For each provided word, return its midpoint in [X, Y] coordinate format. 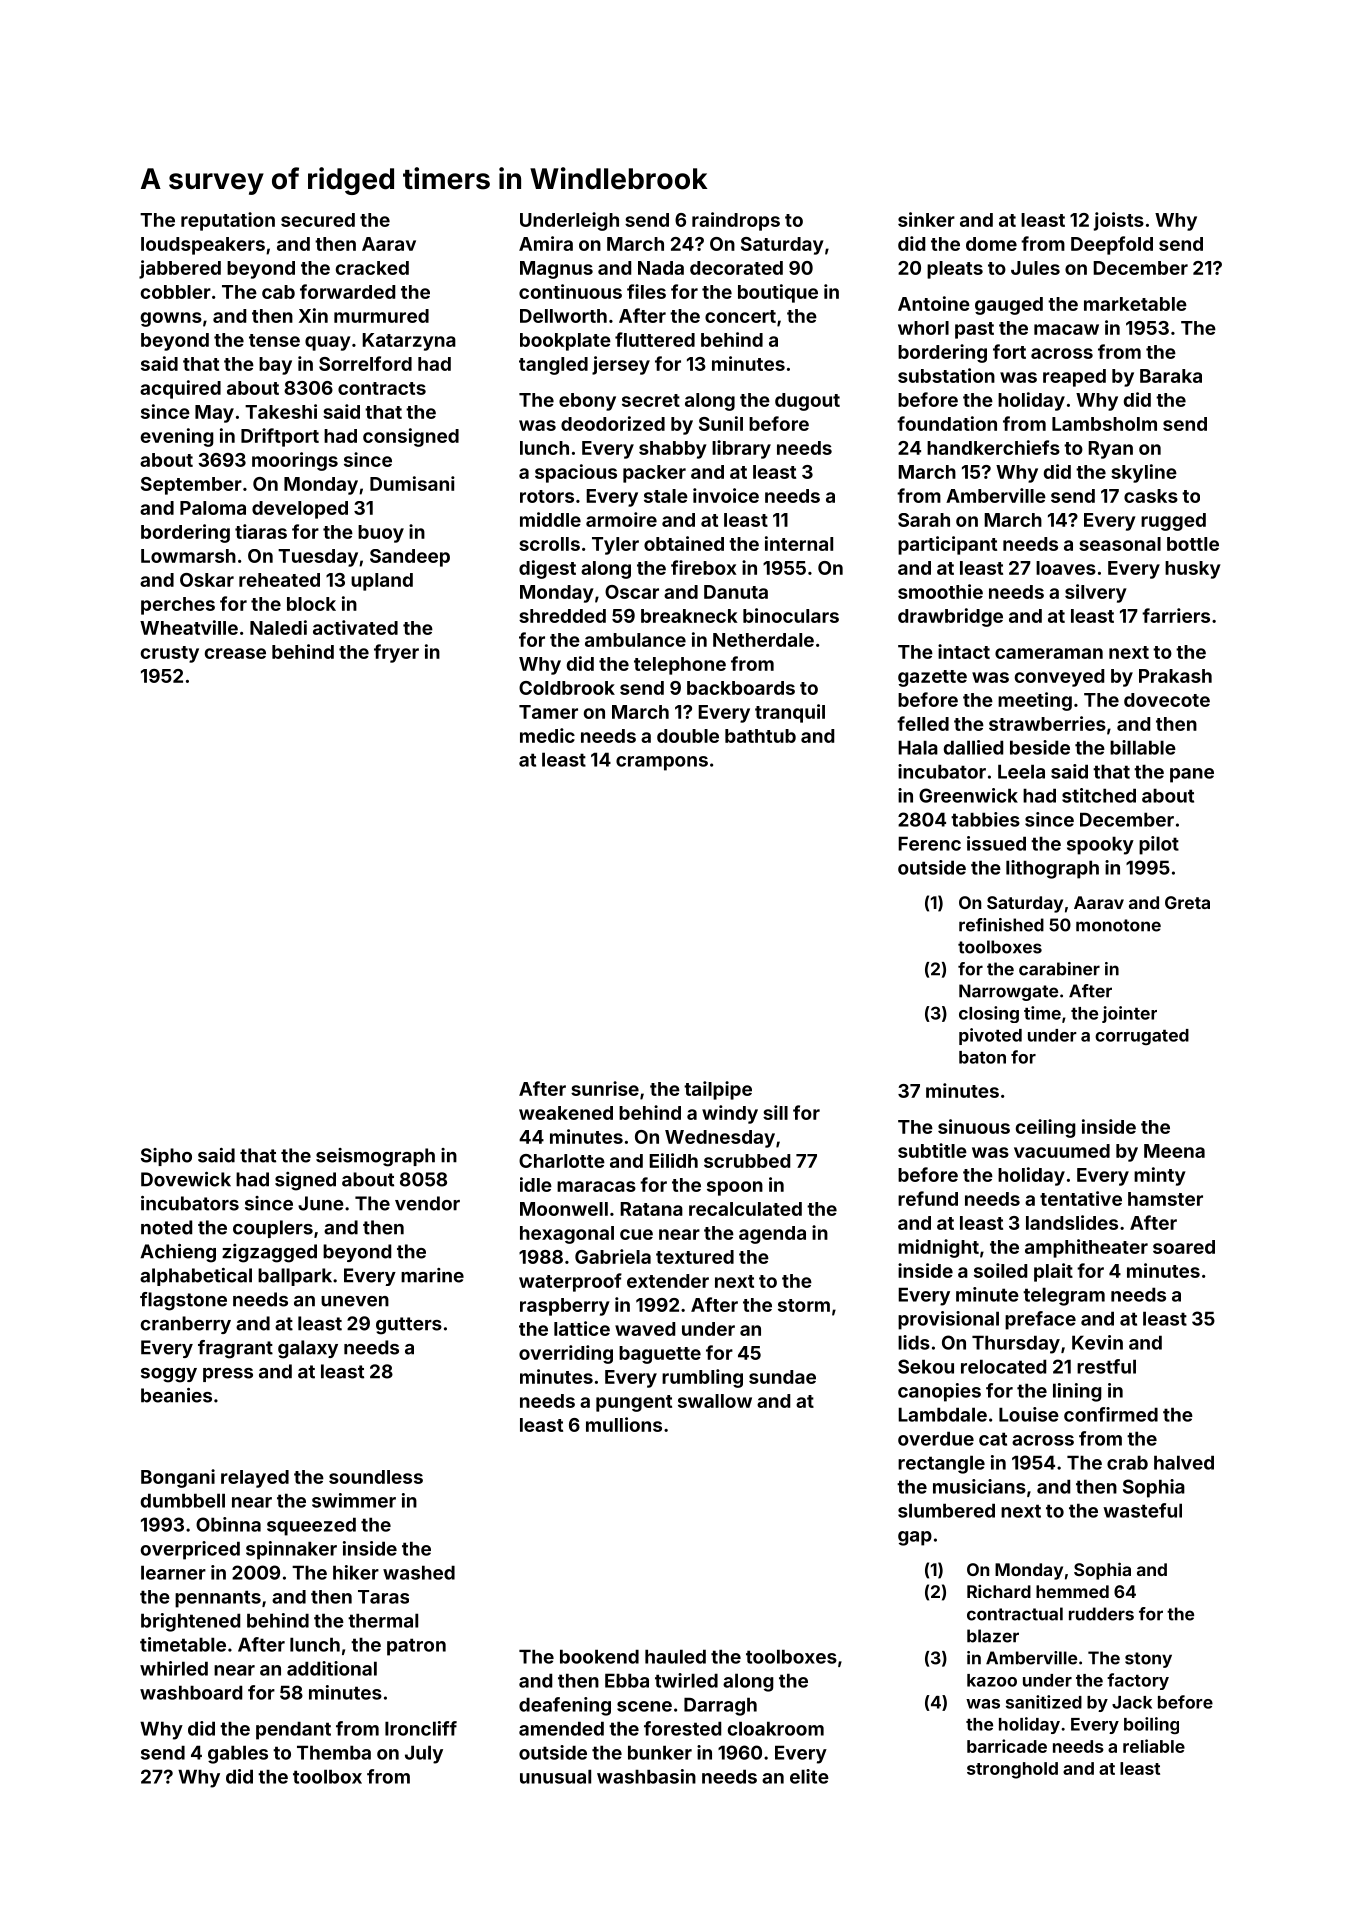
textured [695, 1257]
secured [318, 220]
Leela [1021, 771]
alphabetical [196, 1277]
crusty [170, 654]
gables [238, 1754]
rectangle [941, 1464]
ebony [587, 402]
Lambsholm [1104, 424]
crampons [662, 763]
